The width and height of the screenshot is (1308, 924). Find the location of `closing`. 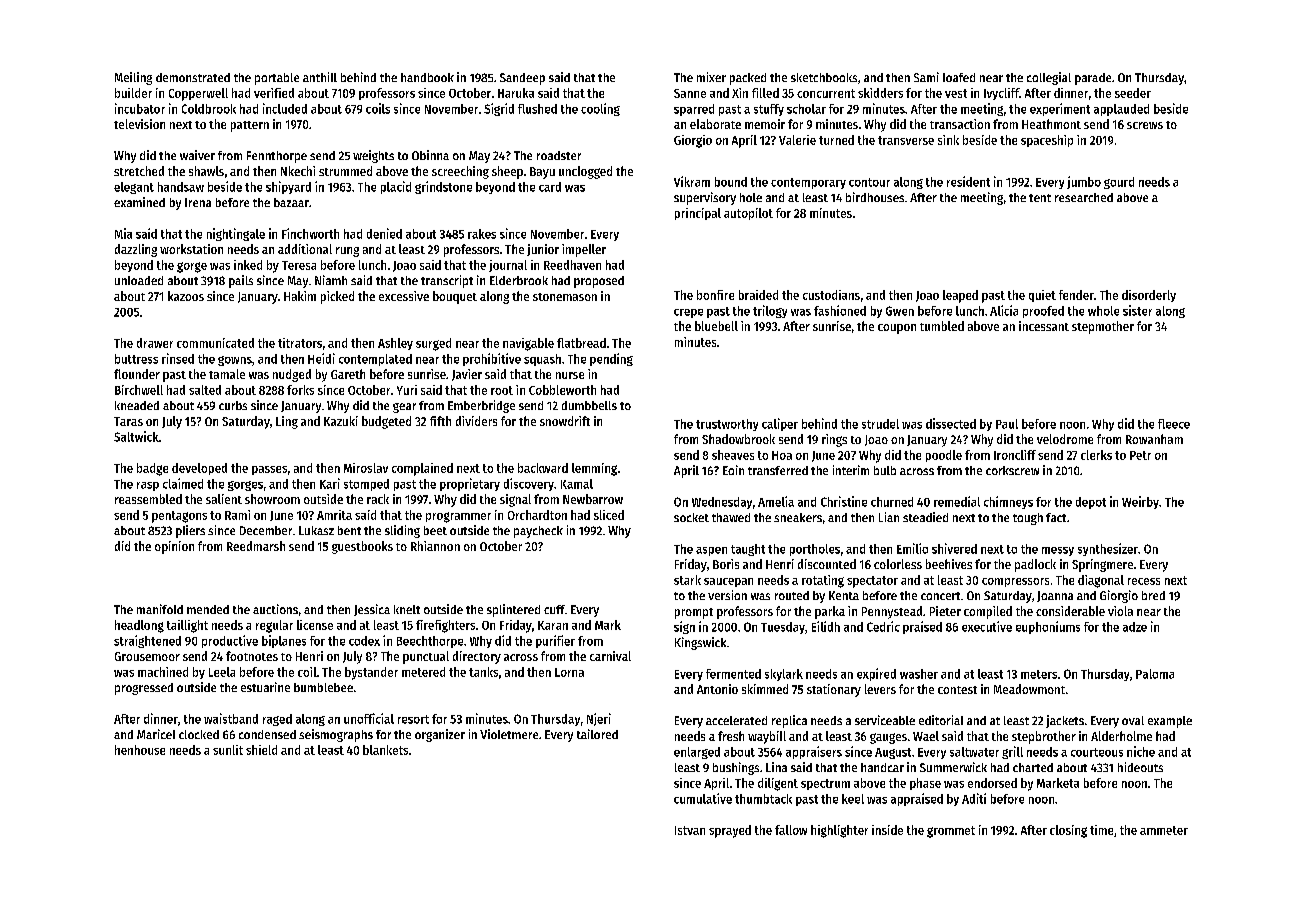

closing is located at coordinates (1068, 831).
